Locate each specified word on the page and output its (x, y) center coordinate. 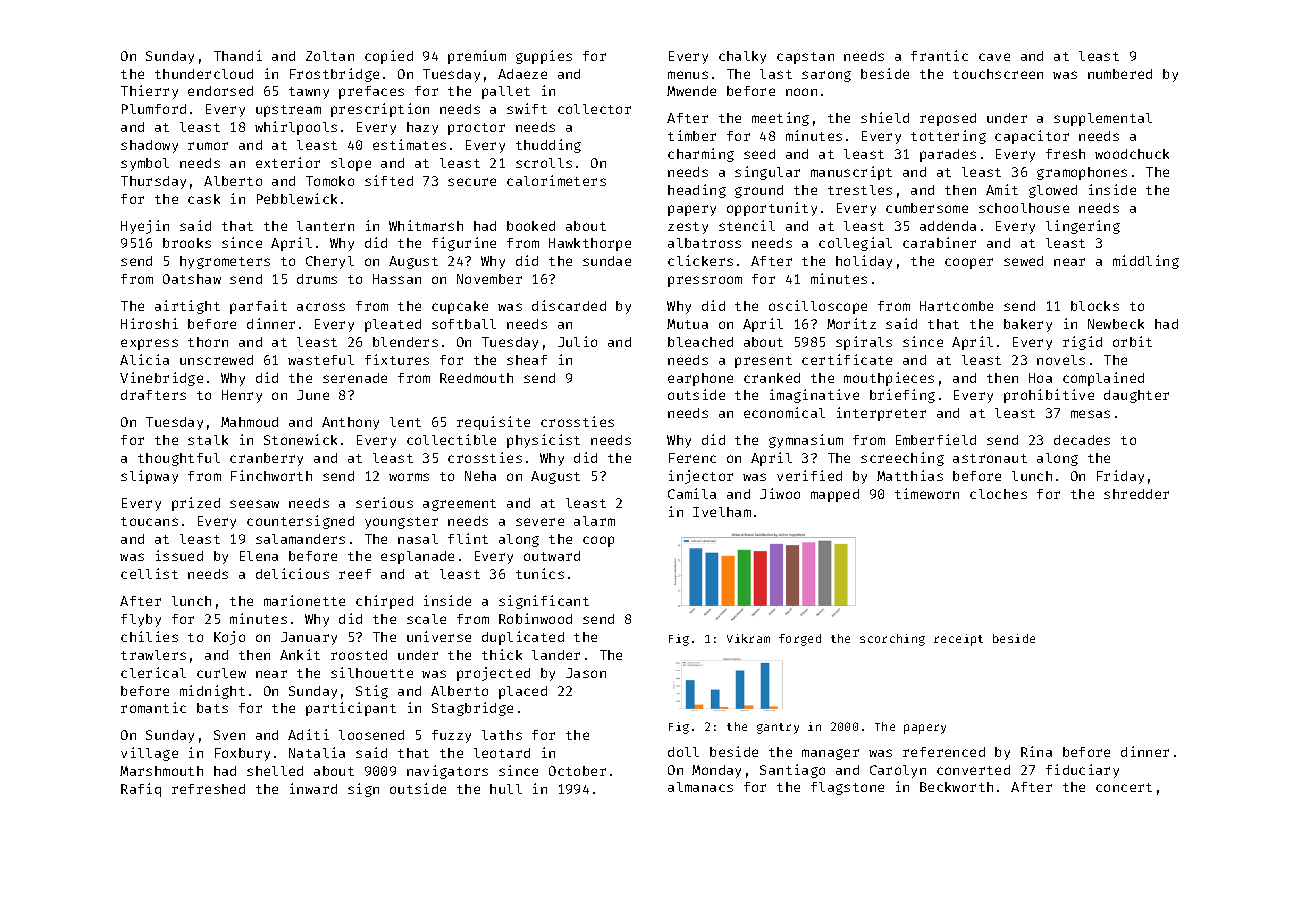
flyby (141, 620)
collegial (855, 244)
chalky (742, 57)
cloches (998, 494)
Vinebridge (161, 379)
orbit (1132, 341)
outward (552, 556)
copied (389, 57)
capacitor (1032, 137)
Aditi (308, 734)
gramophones (1082, 173)
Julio (577, 341)
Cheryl (330, 262)
